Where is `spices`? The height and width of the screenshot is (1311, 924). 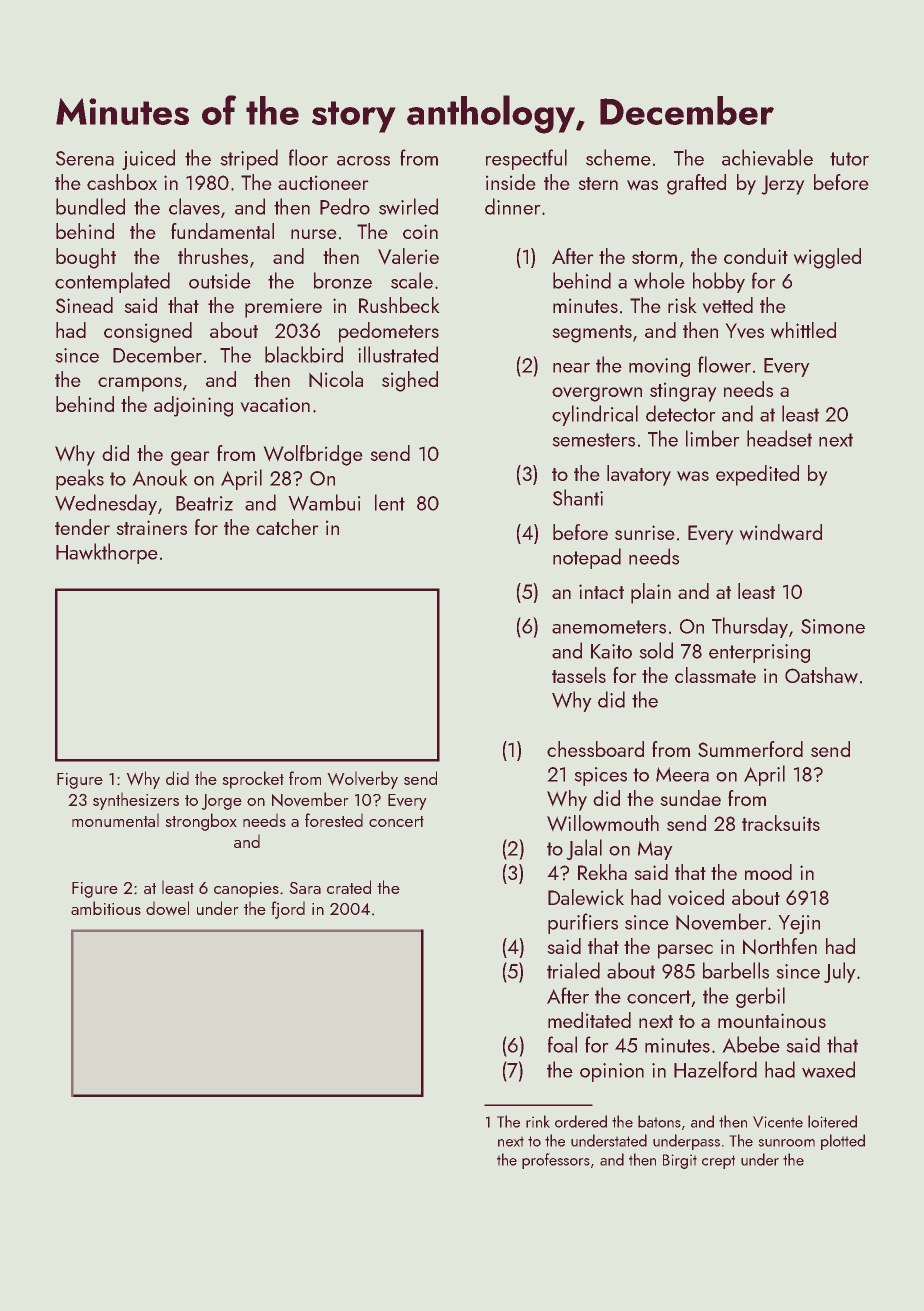 spices is located at coordinates (600, 776).
